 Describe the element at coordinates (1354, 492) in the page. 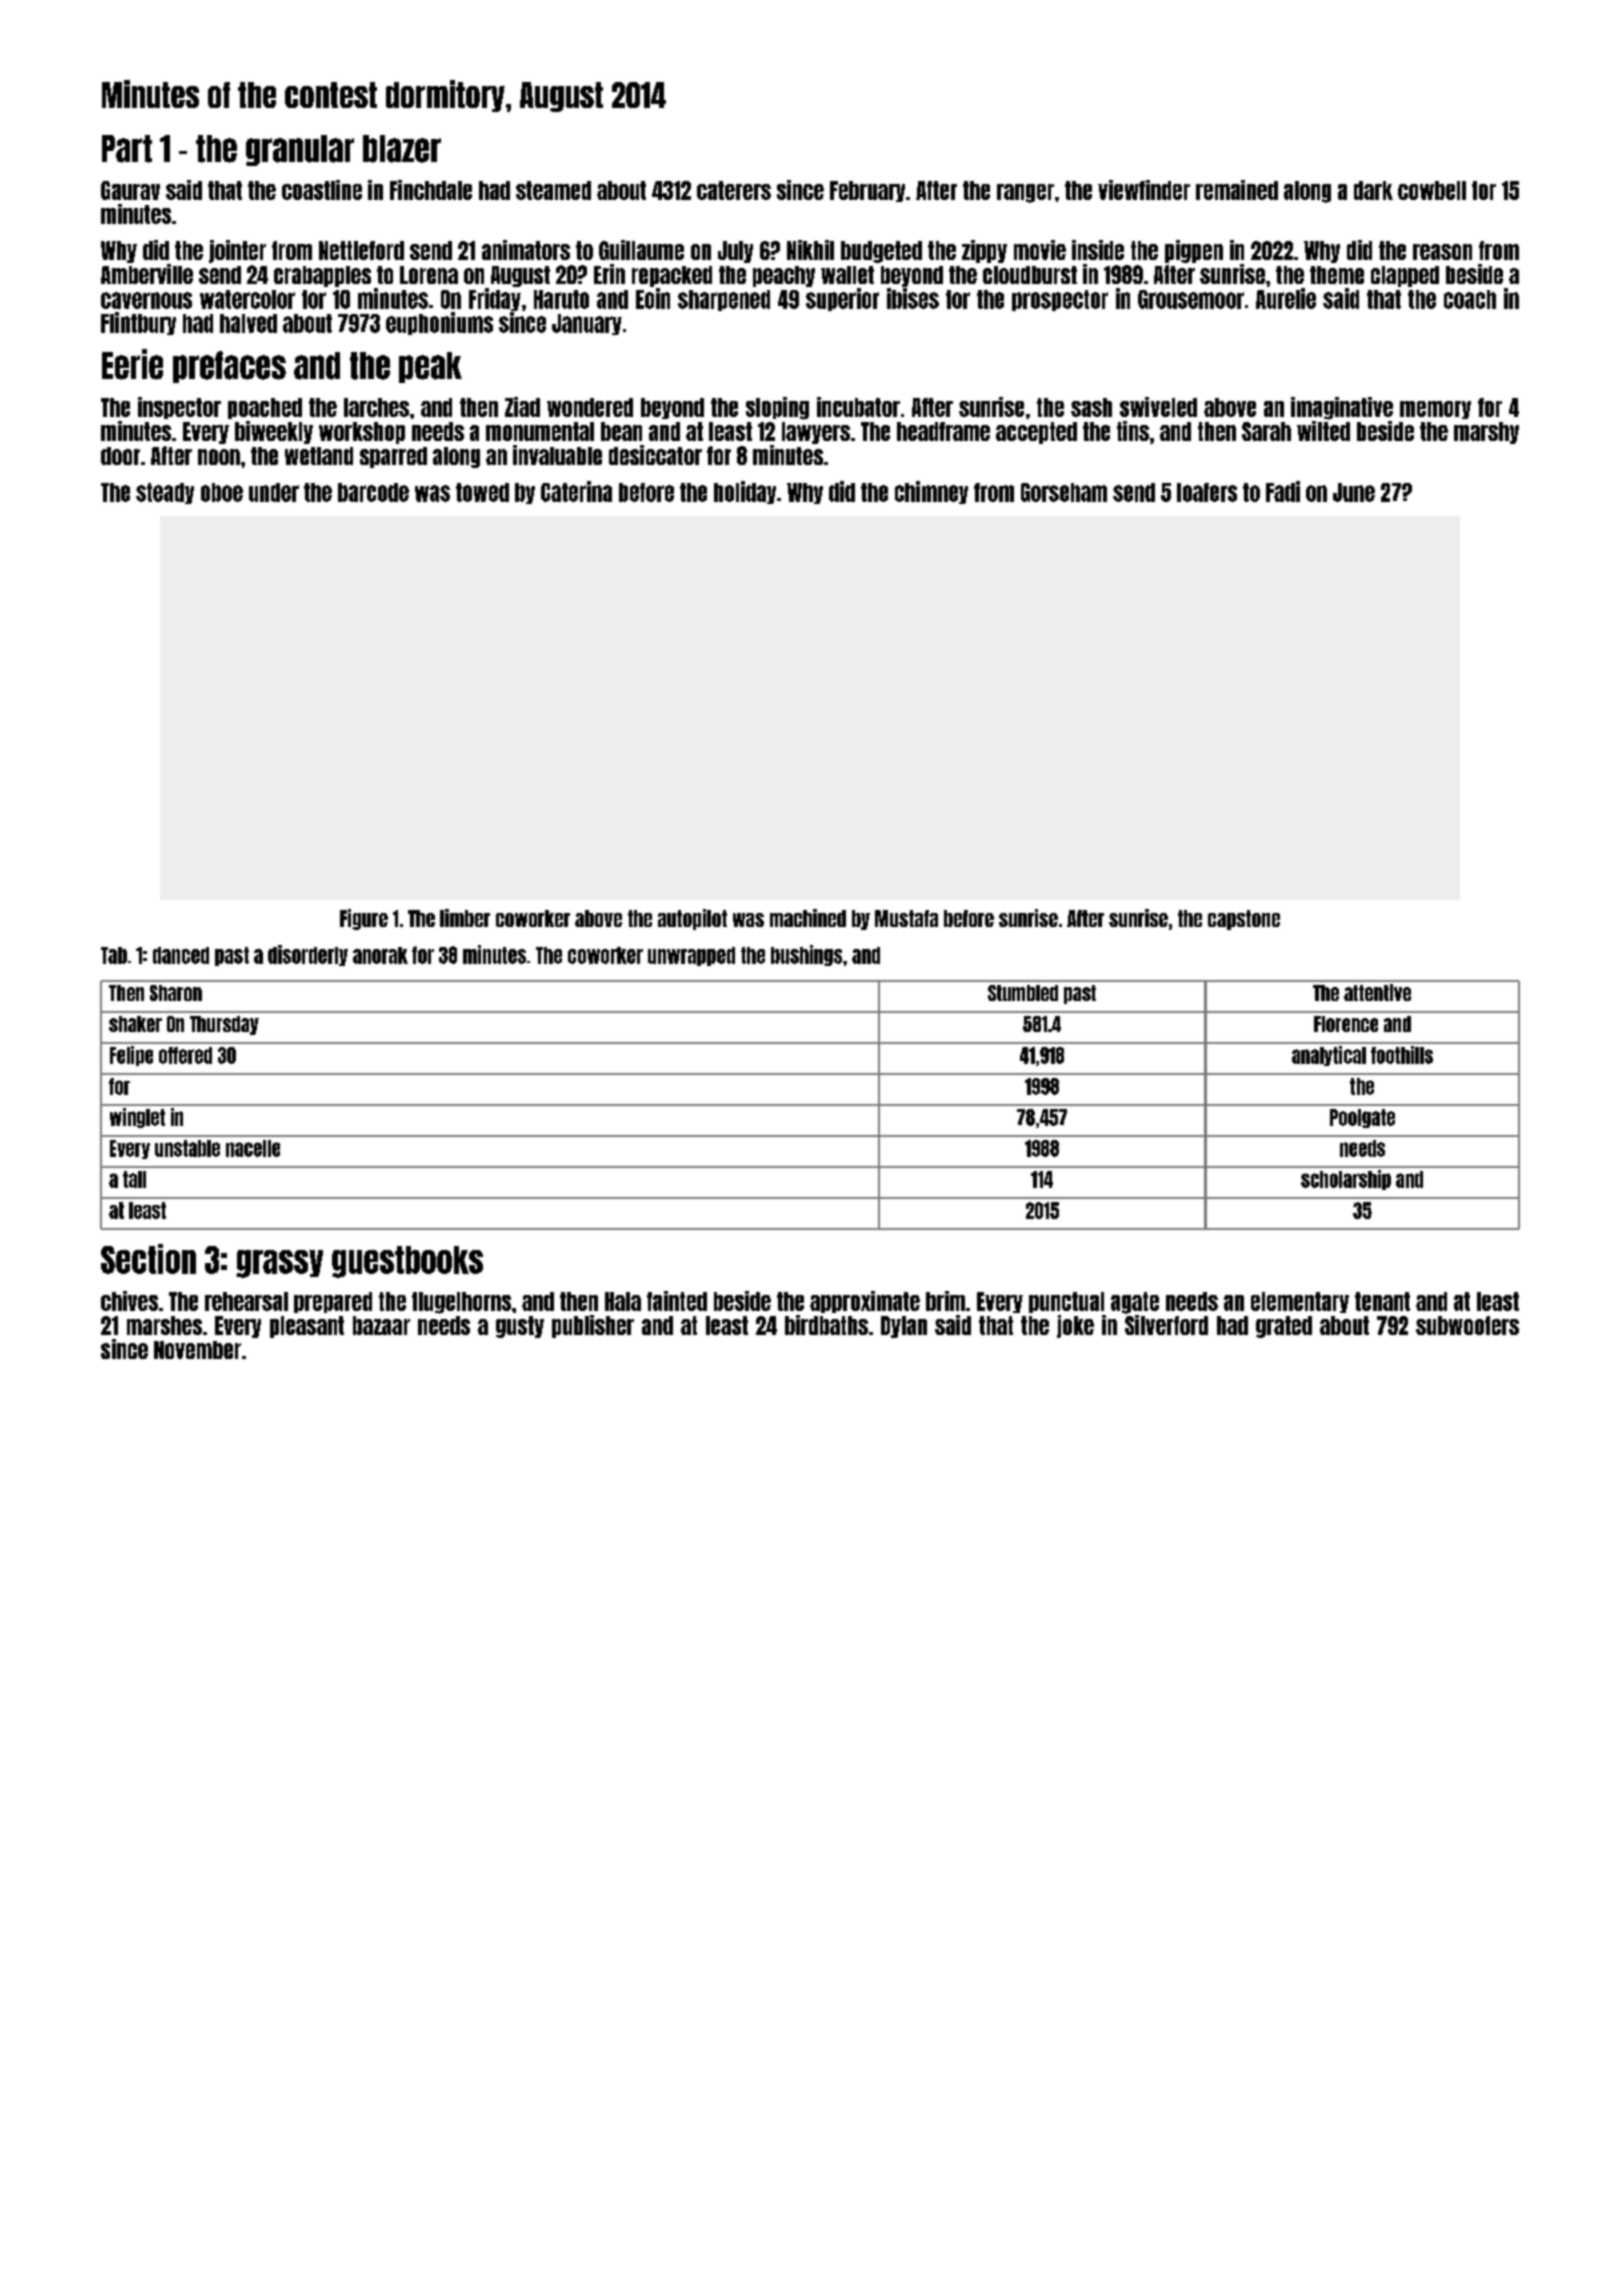

I see `June` at that location.
